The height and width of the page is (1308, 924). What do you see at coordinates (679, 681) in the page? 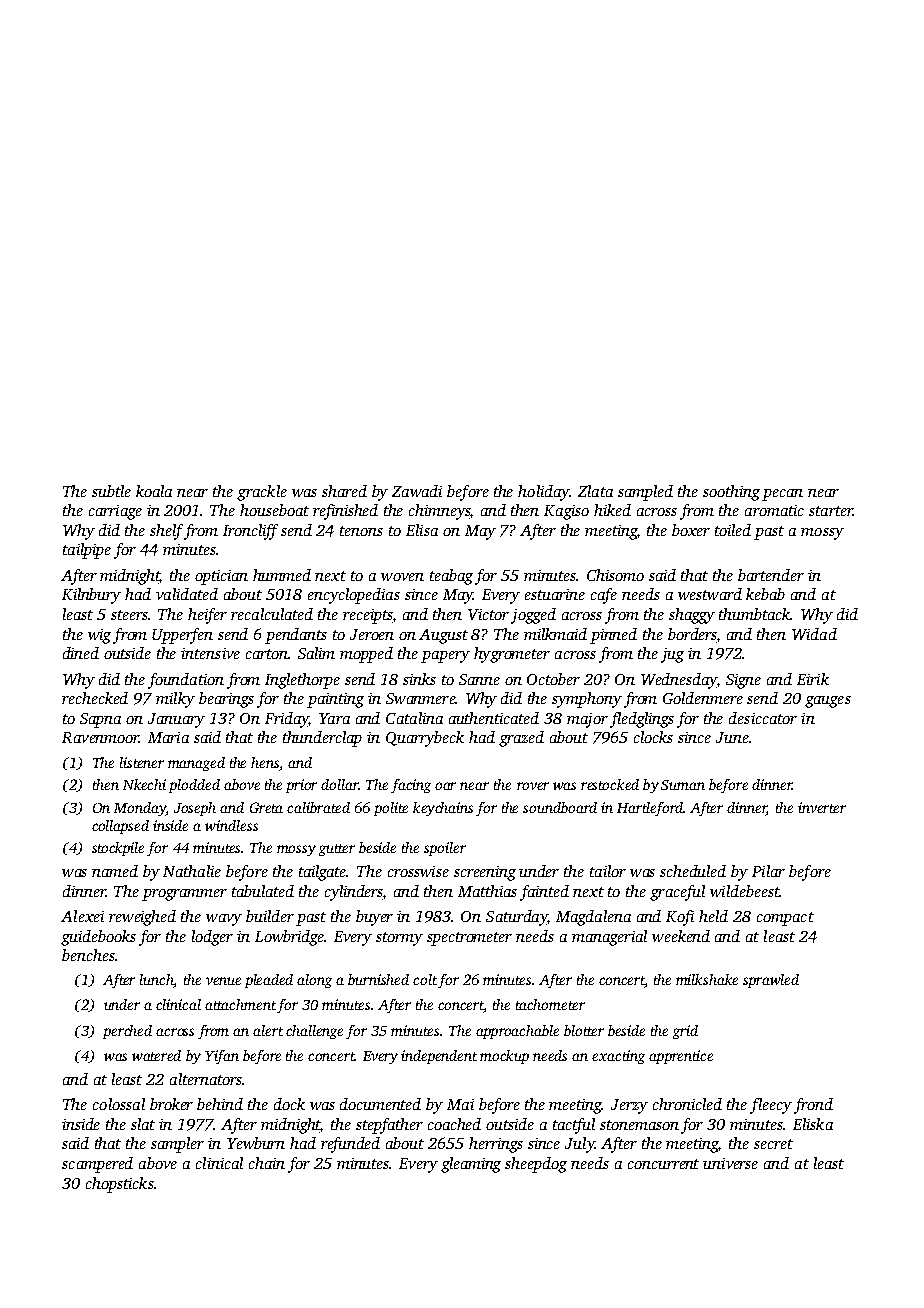
I see `Wednesday` at bounding box center [679, 681].
